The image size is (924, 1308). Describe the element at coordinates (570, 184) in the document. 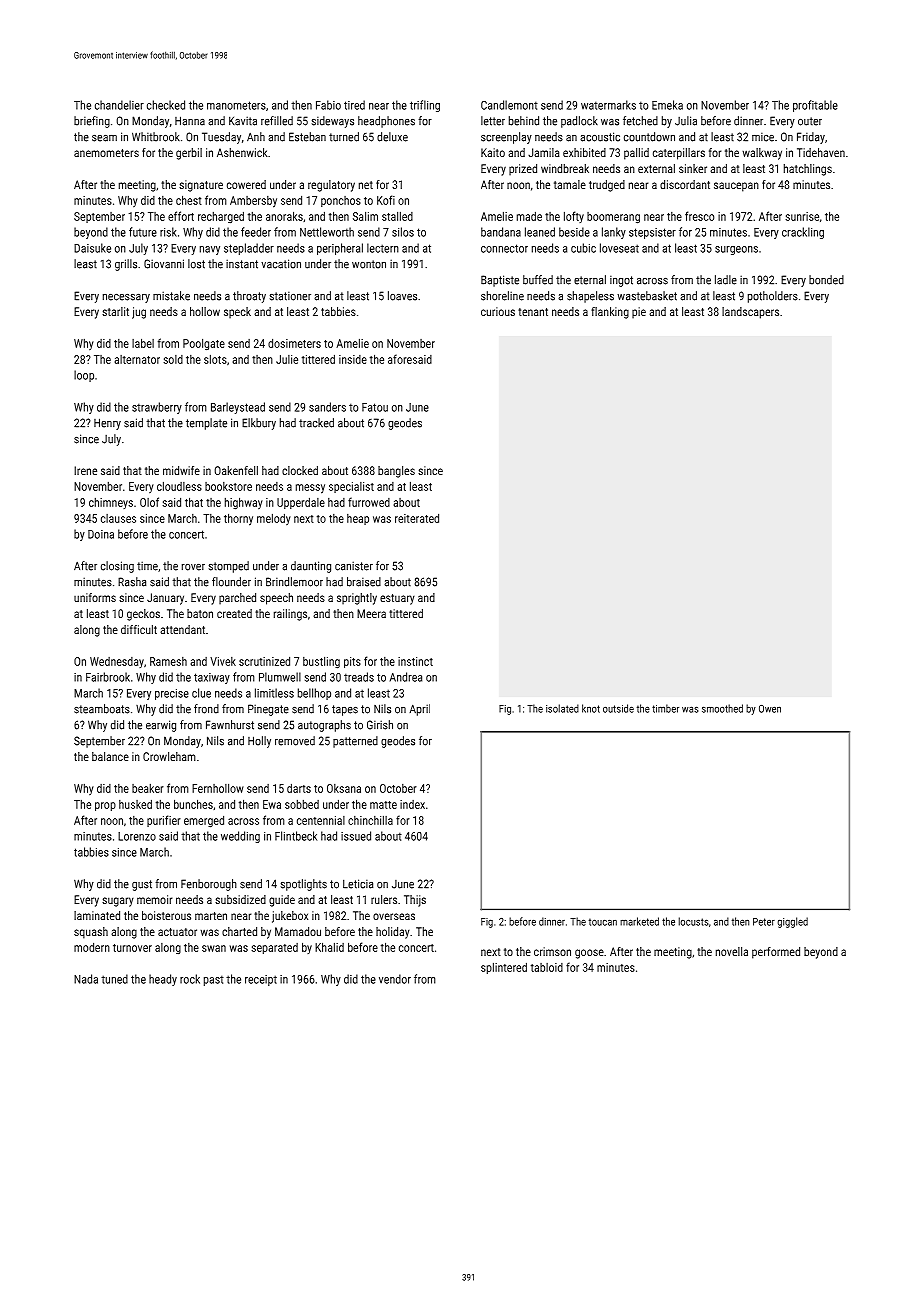

I see `tamale` at that location.
